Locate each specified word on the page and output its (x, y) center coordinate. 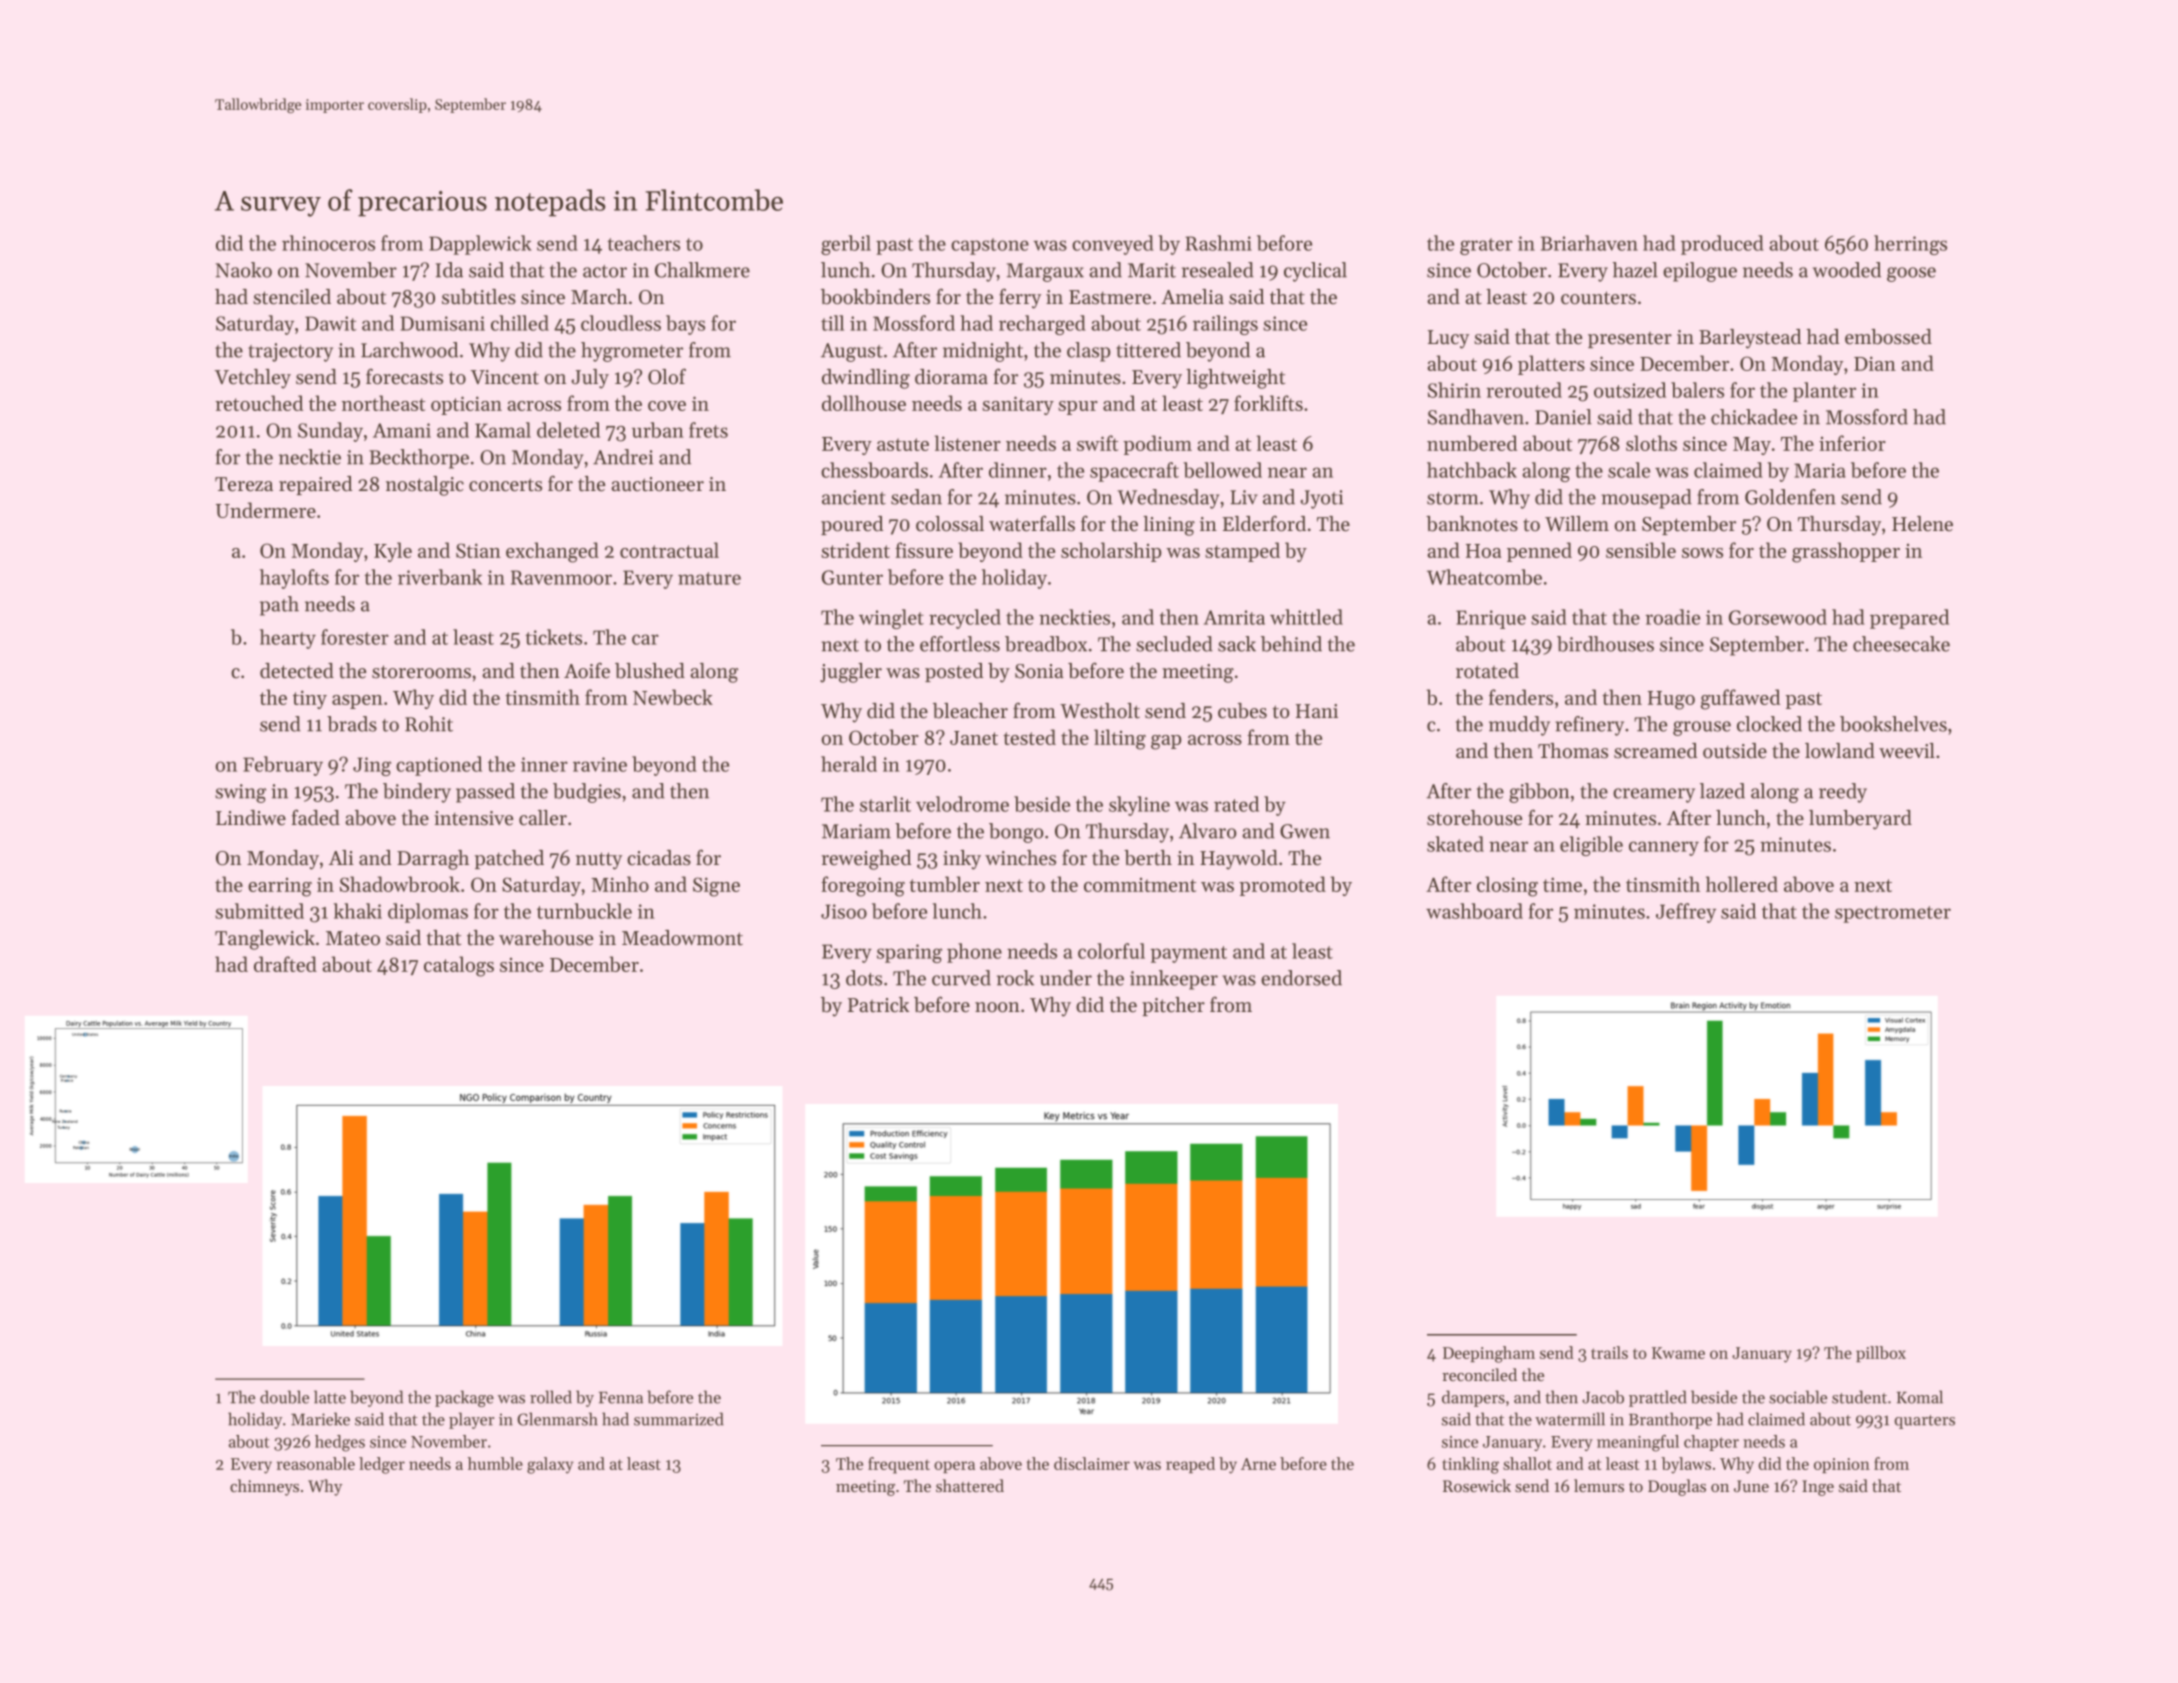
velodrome (962, 804)
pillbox (1881, 1354)
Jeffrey (1686, 913)
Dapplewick (480, 245)
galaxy (550, 1465)
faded (316, 817)
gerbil (846, 245)
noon (997, 1007)
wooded (1847, 270)
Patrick (878, 1005)
